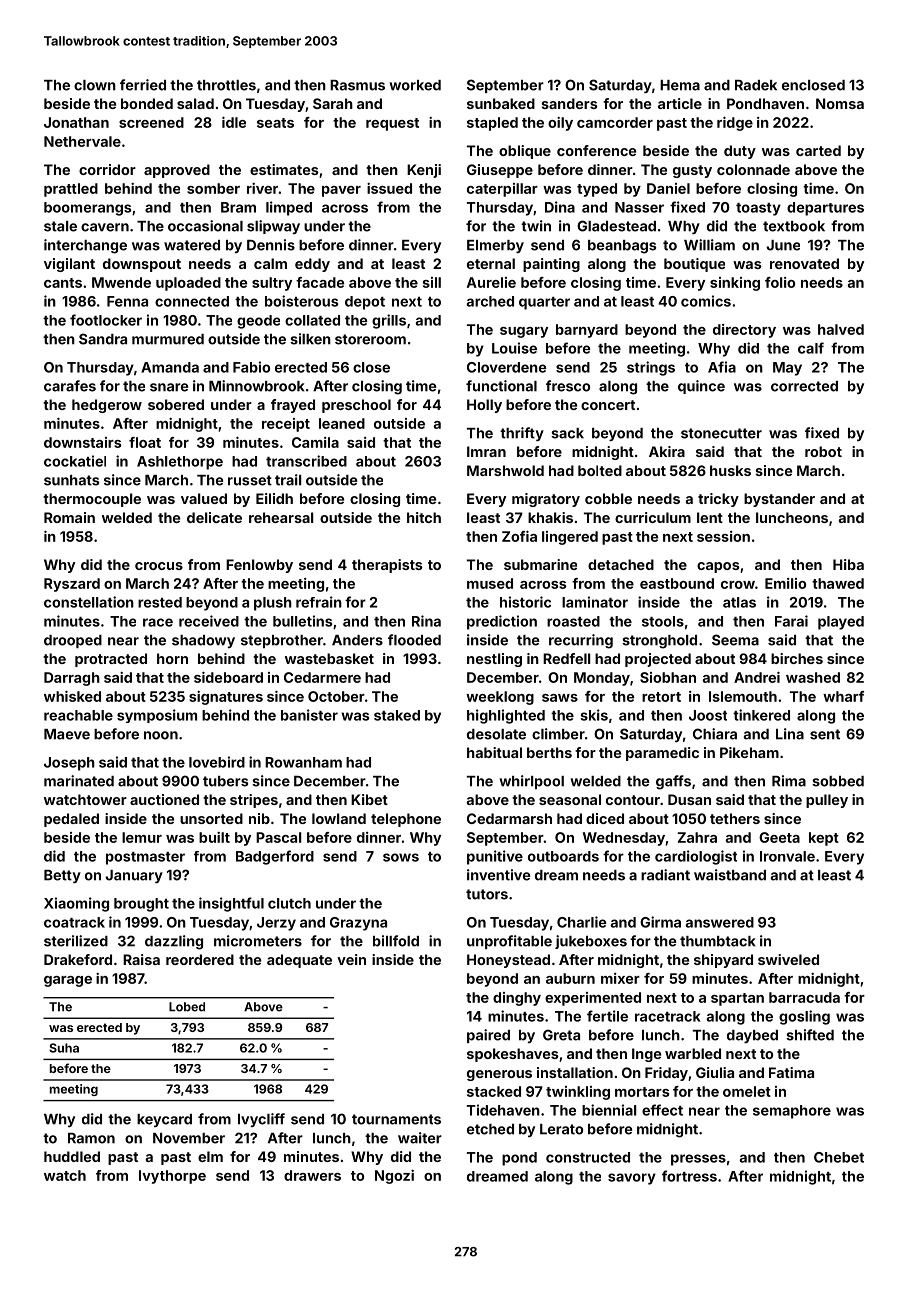 The width and height of the screenshot is (908, 1316). I want to click on ferried, so click(143, 85).
